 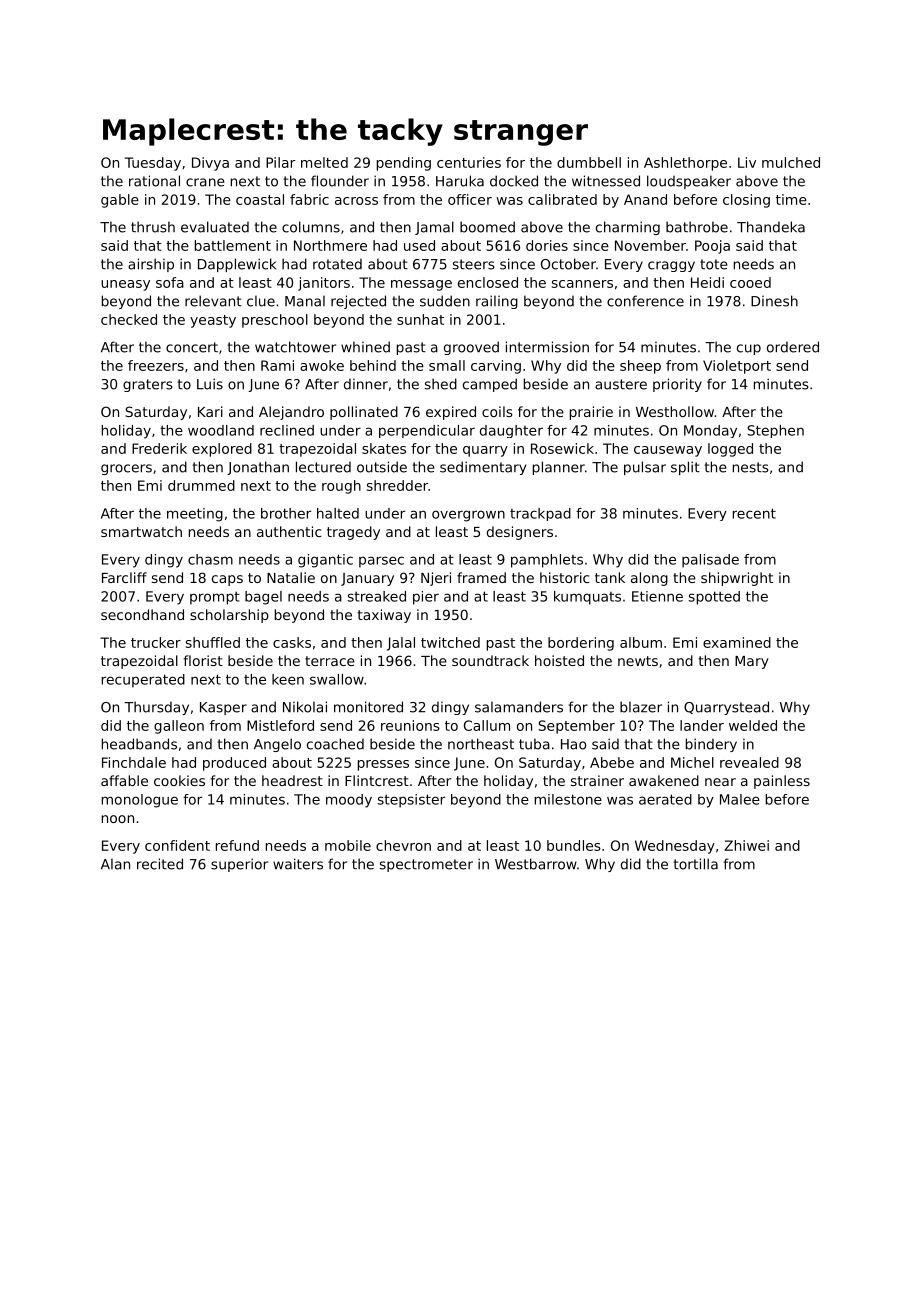 I want to click on mulched, so click(x=791, y=162).
